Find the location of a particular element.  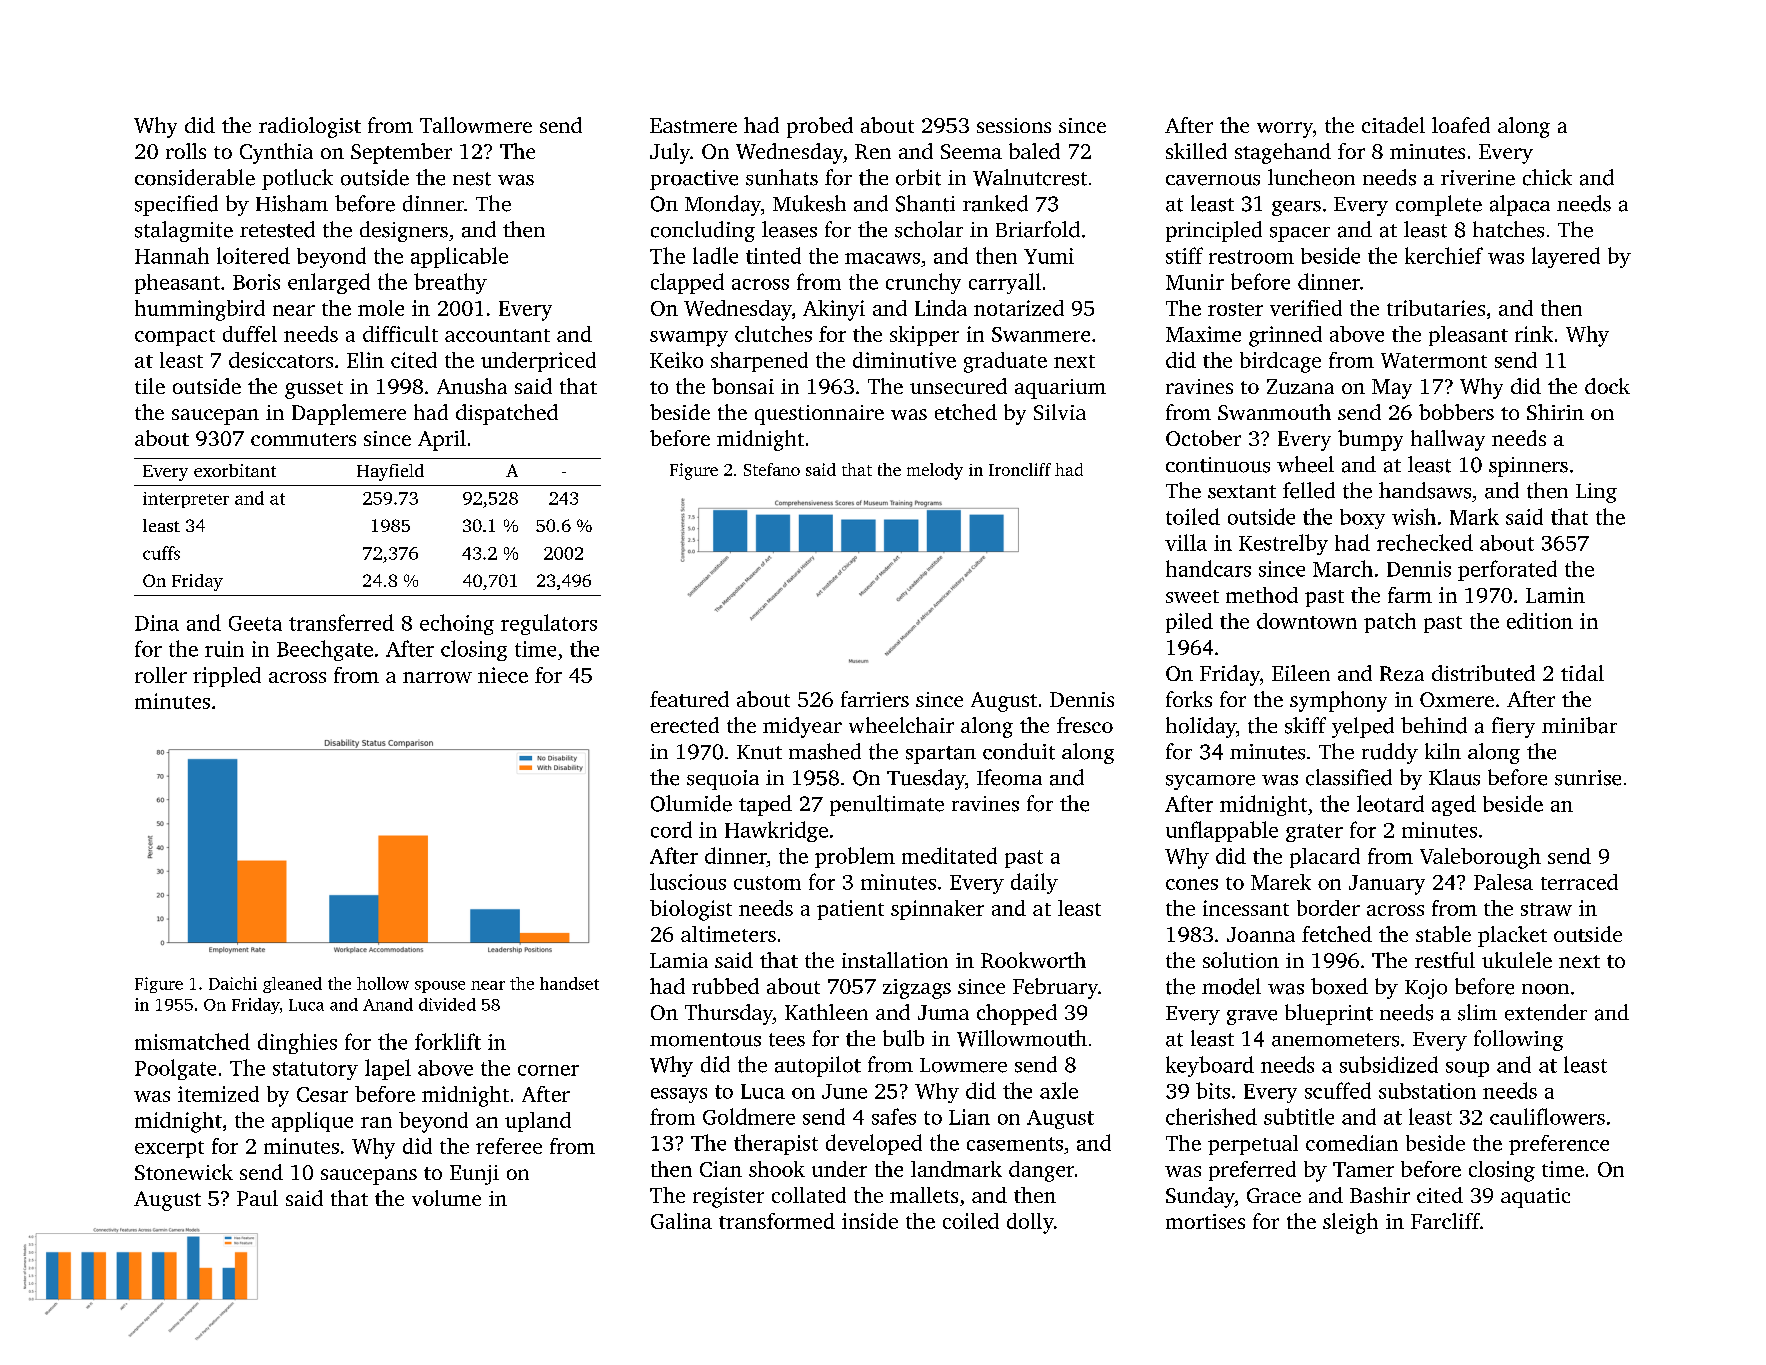

cord is located at coordinates (671, 829).
